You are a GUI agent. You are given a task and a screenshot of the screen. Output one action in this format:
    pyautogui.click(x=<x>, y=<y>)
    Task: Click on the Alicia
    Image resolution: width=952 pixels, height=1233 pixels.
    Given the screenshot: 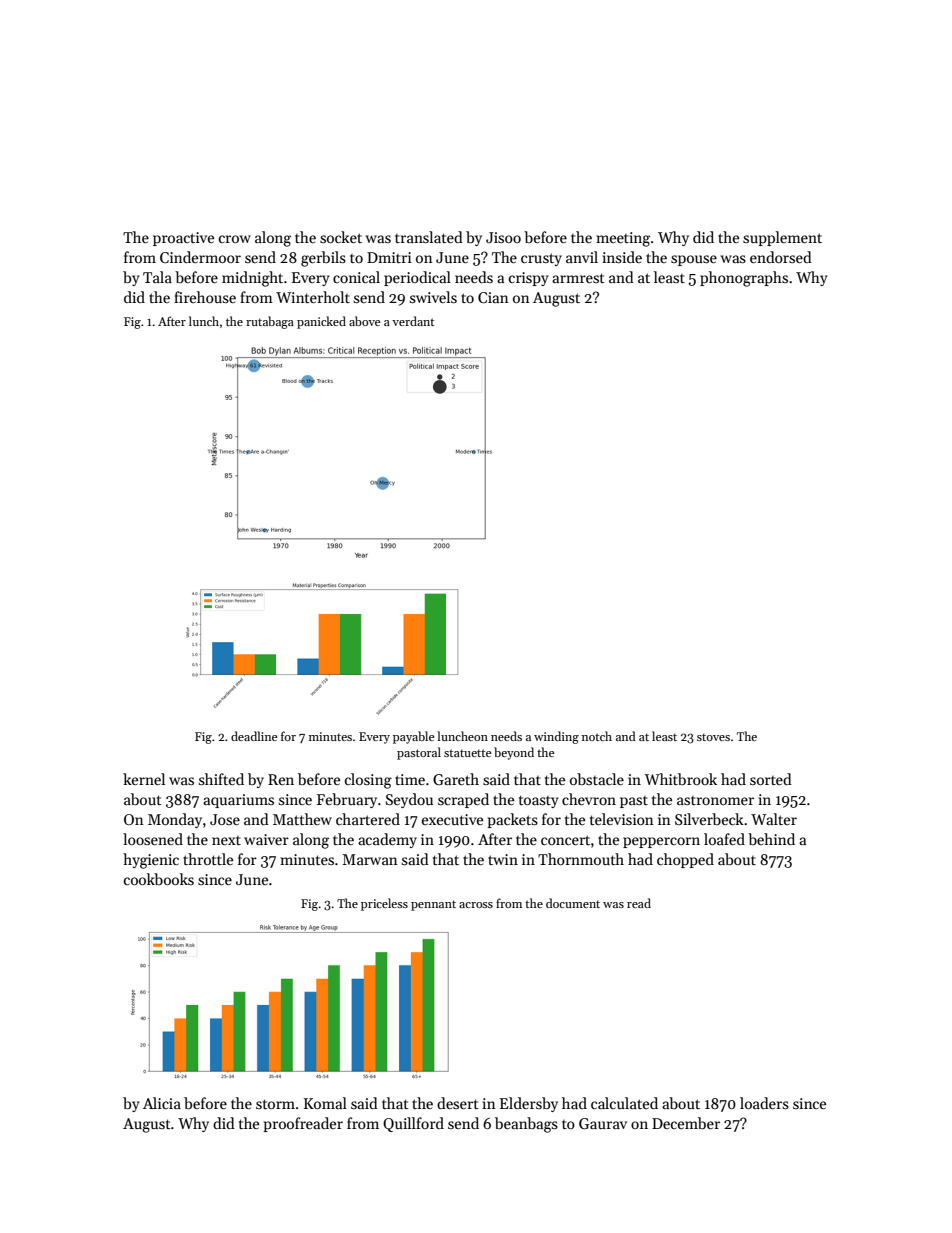 What is the action you would take?
    pyautogui.click(x=162, y=1103)
